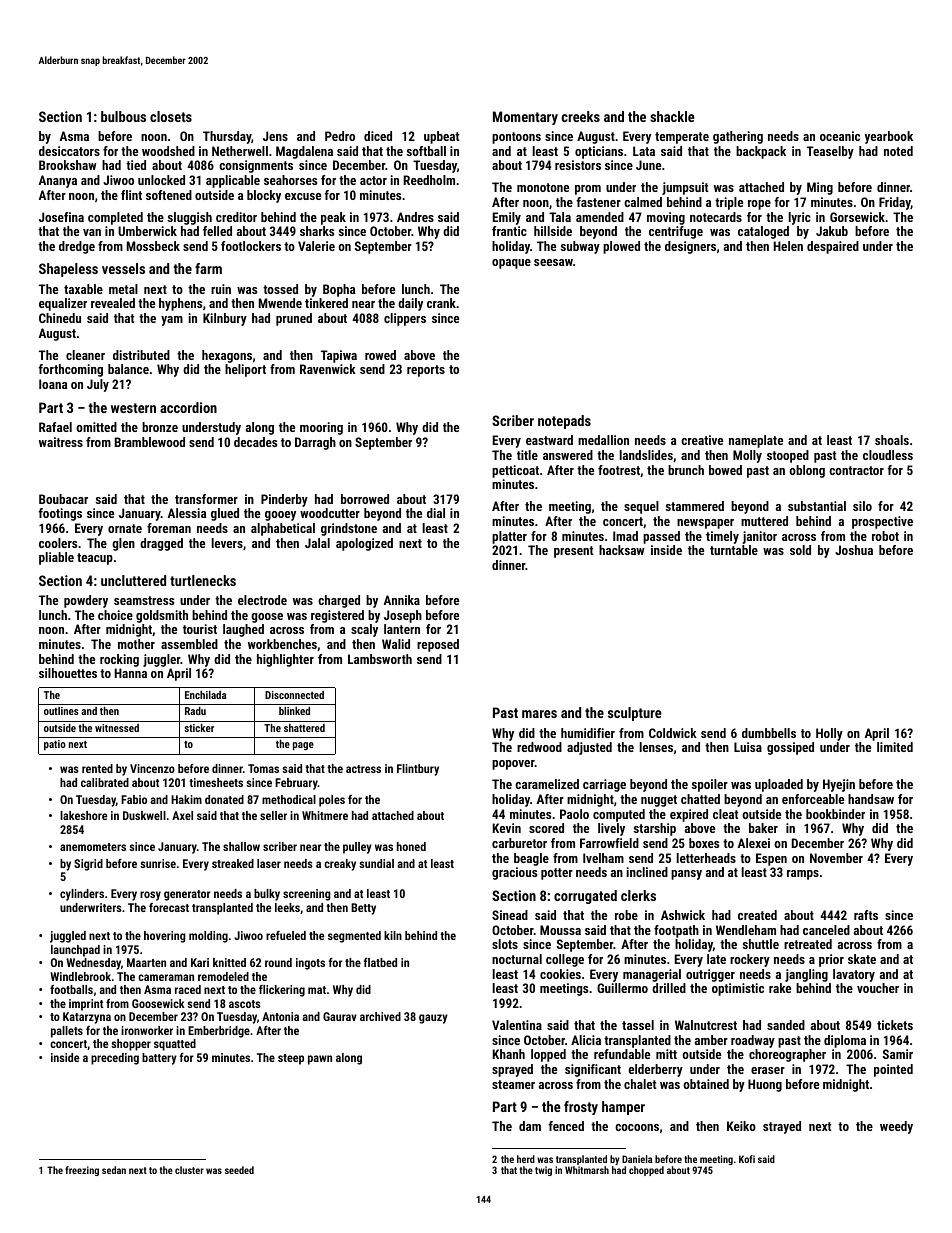 This page has width=952, height=1233. Describe the element at coordinates (895, 203) in the page. I see `Friday` at that location.
